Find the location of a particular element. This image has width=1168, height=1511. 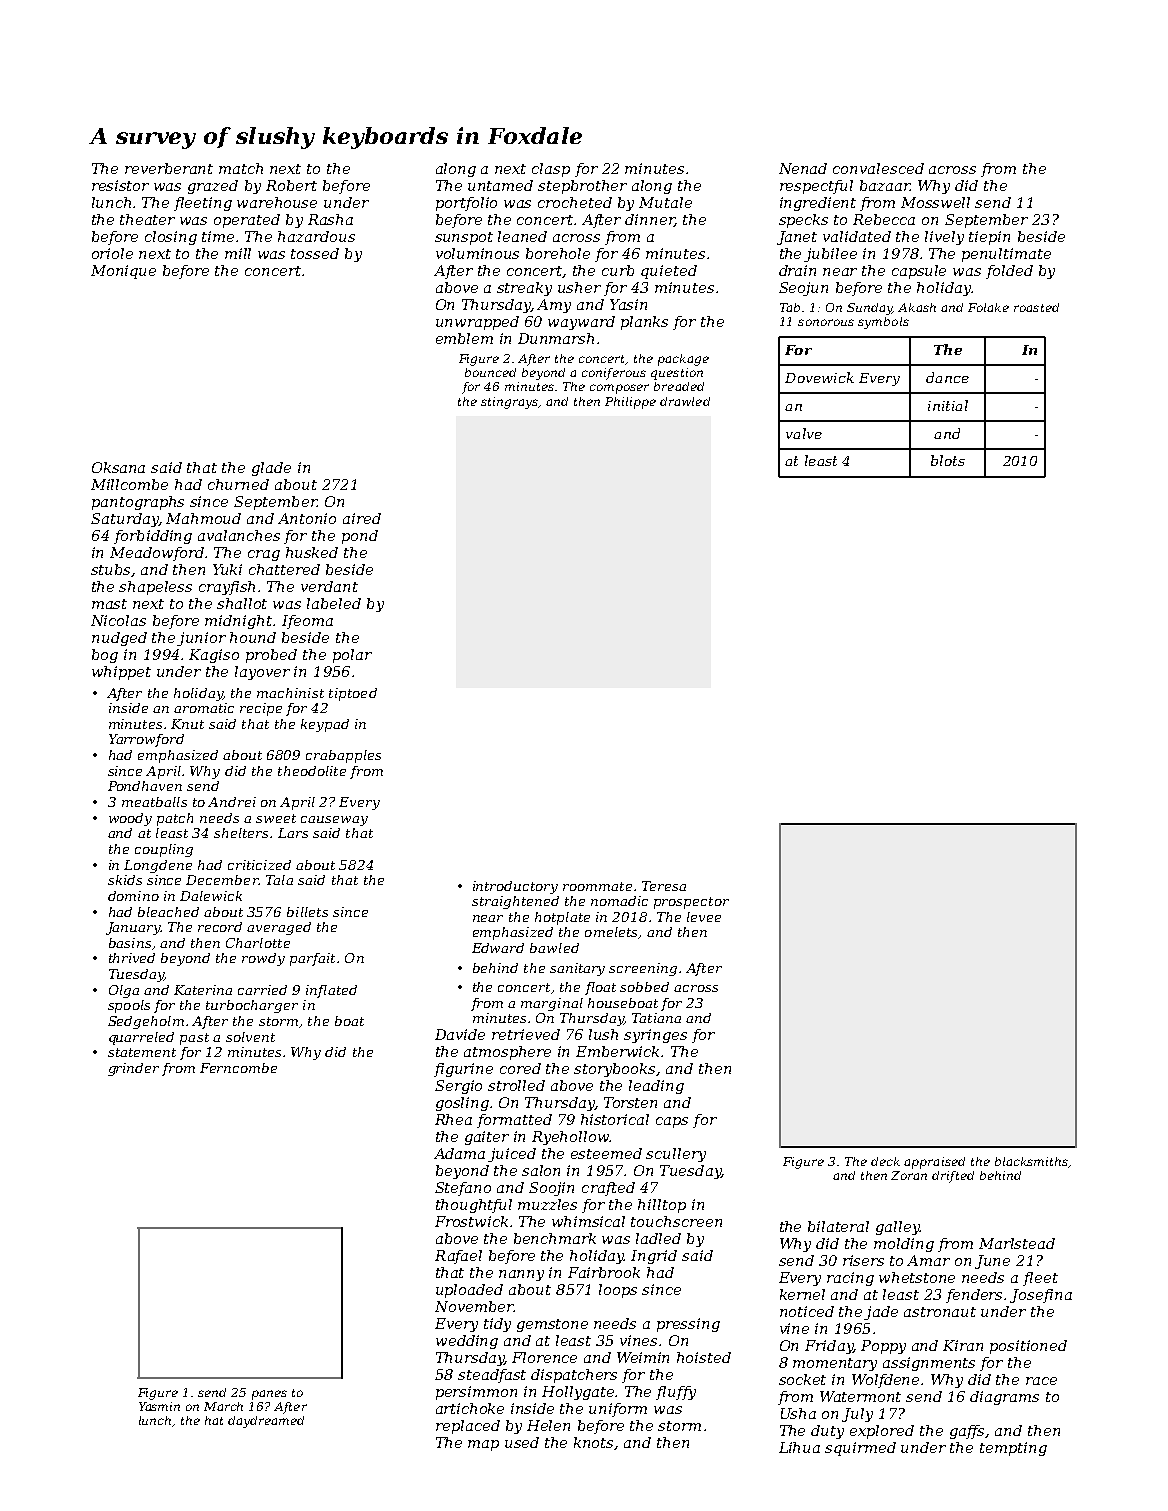

daydreamed is located at coordinates (266, 1422).
